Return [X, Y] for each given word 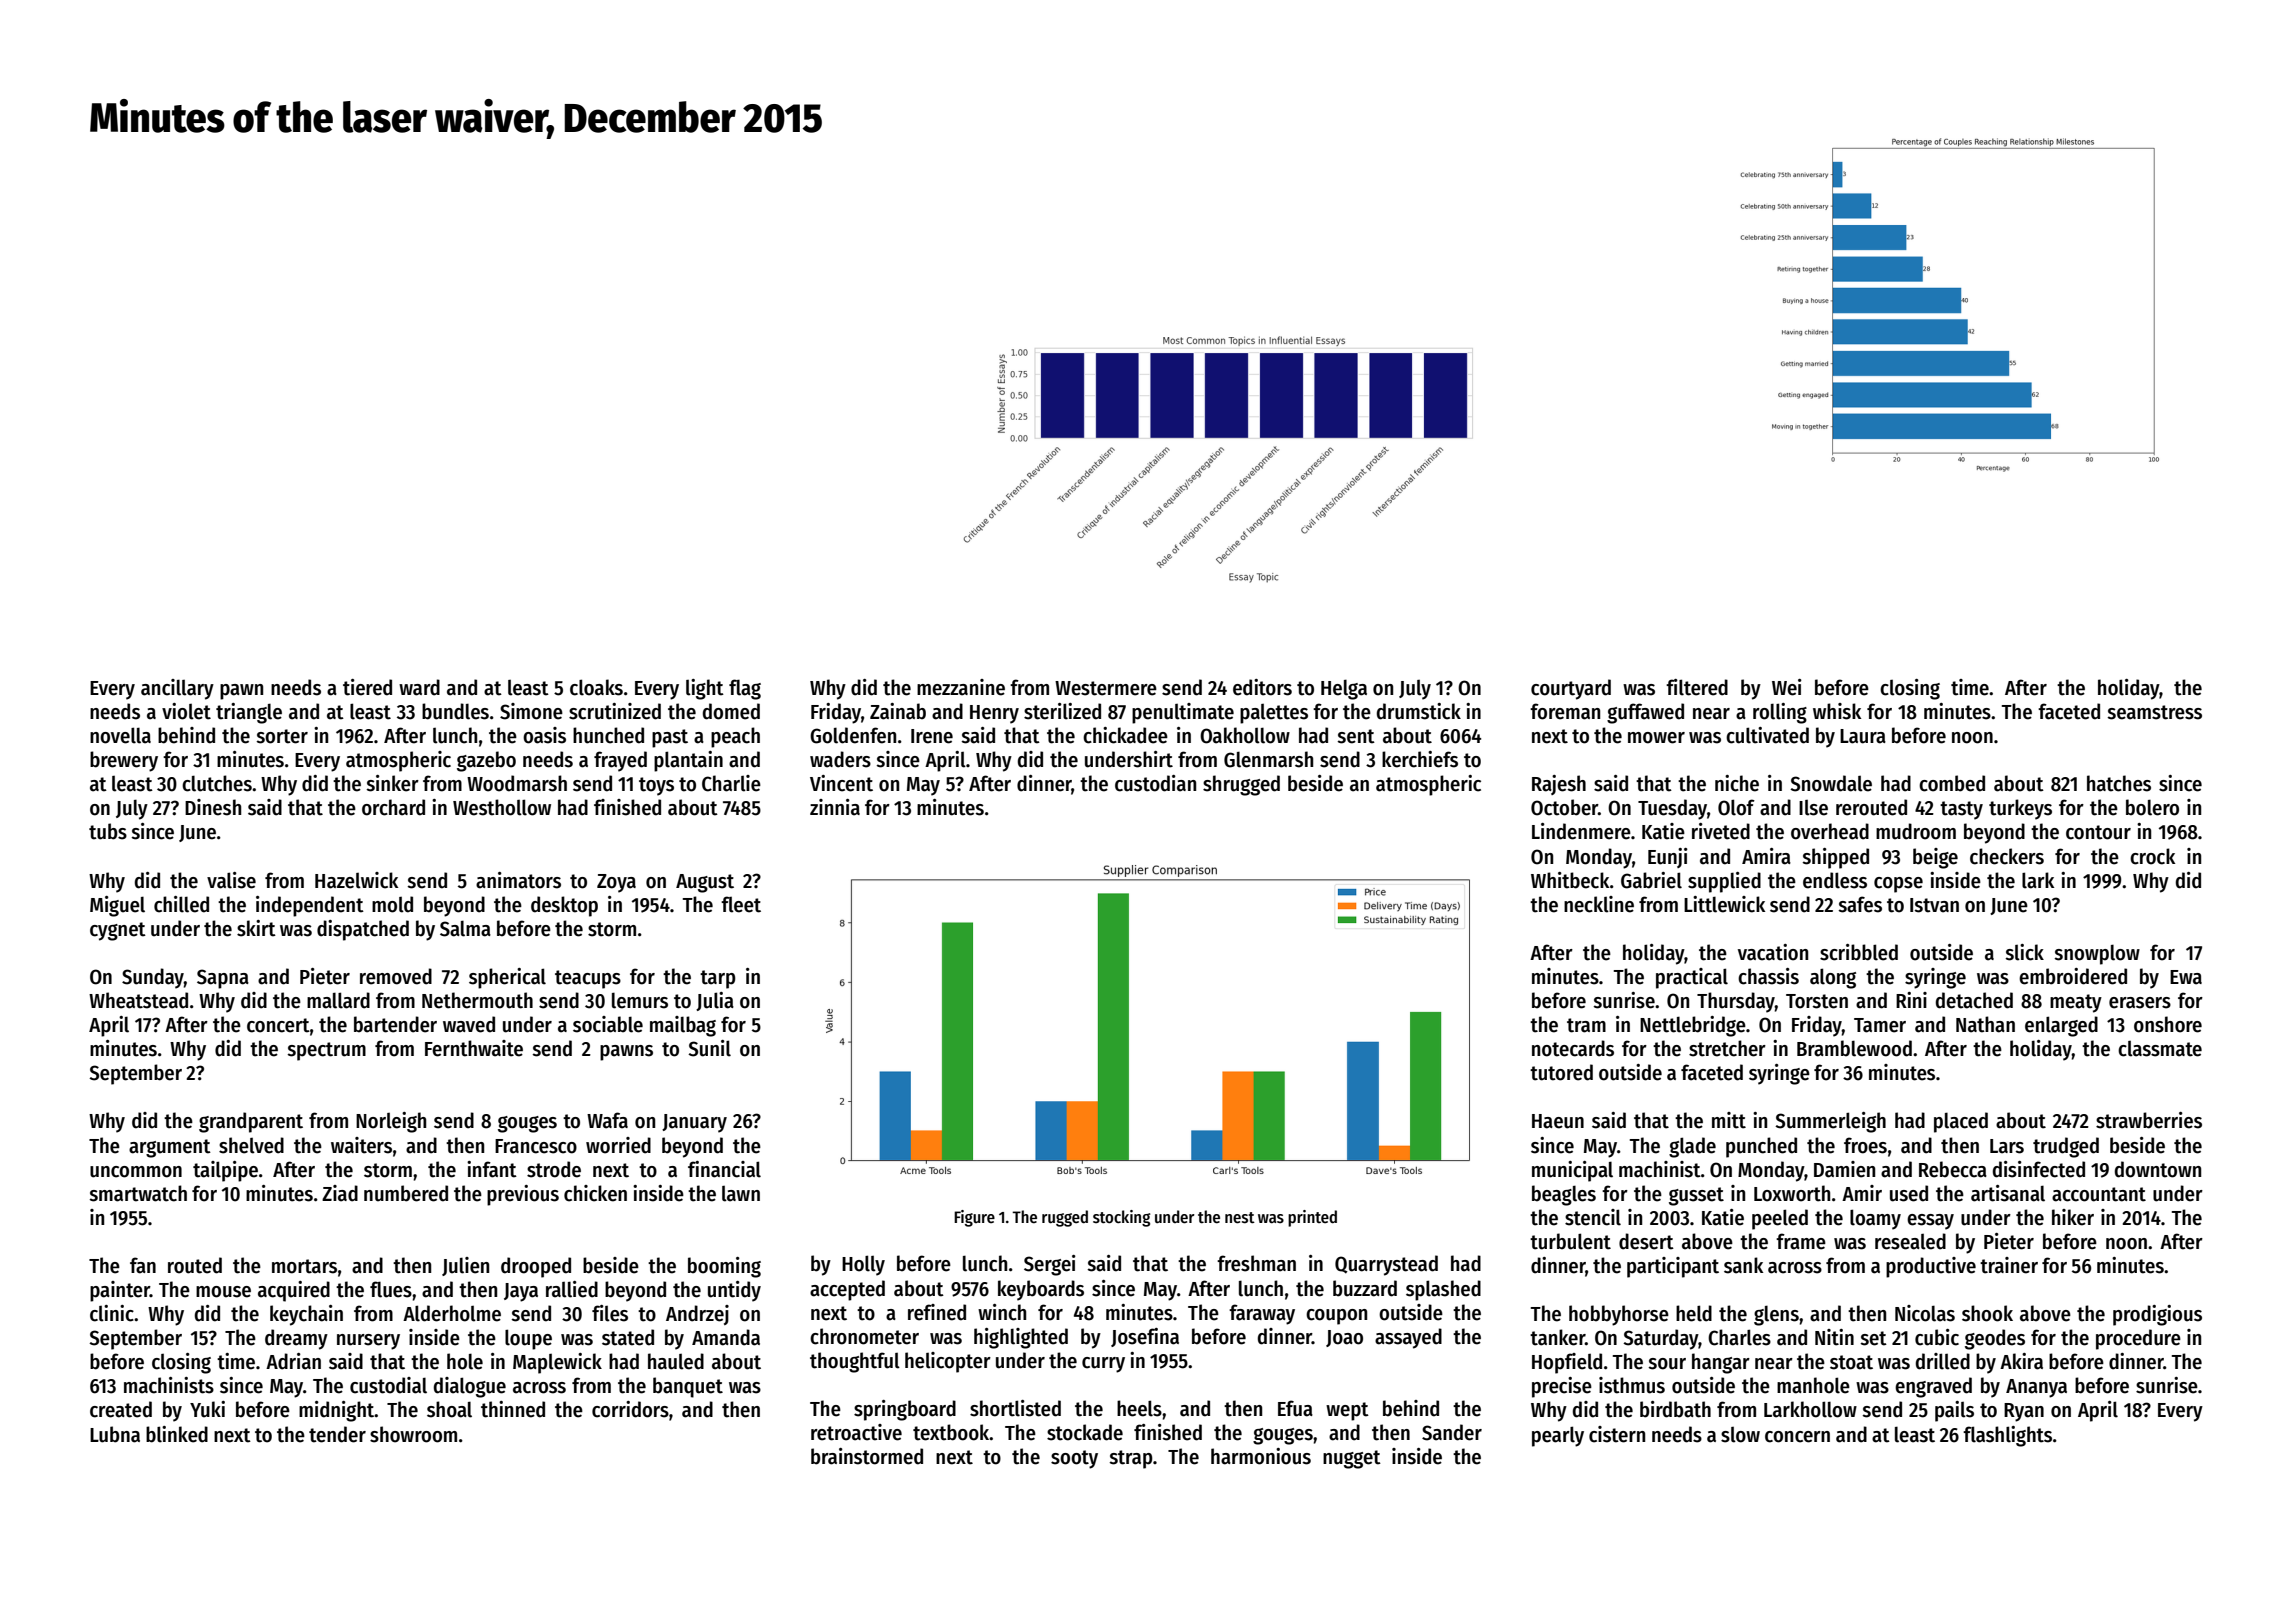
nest [1240, 1218]
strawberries [2149, 1120]
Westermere [1106, 688]
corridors [630, 1409]
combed [1952, 783]
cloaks [596, 687]
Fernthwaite [474, 1048]
